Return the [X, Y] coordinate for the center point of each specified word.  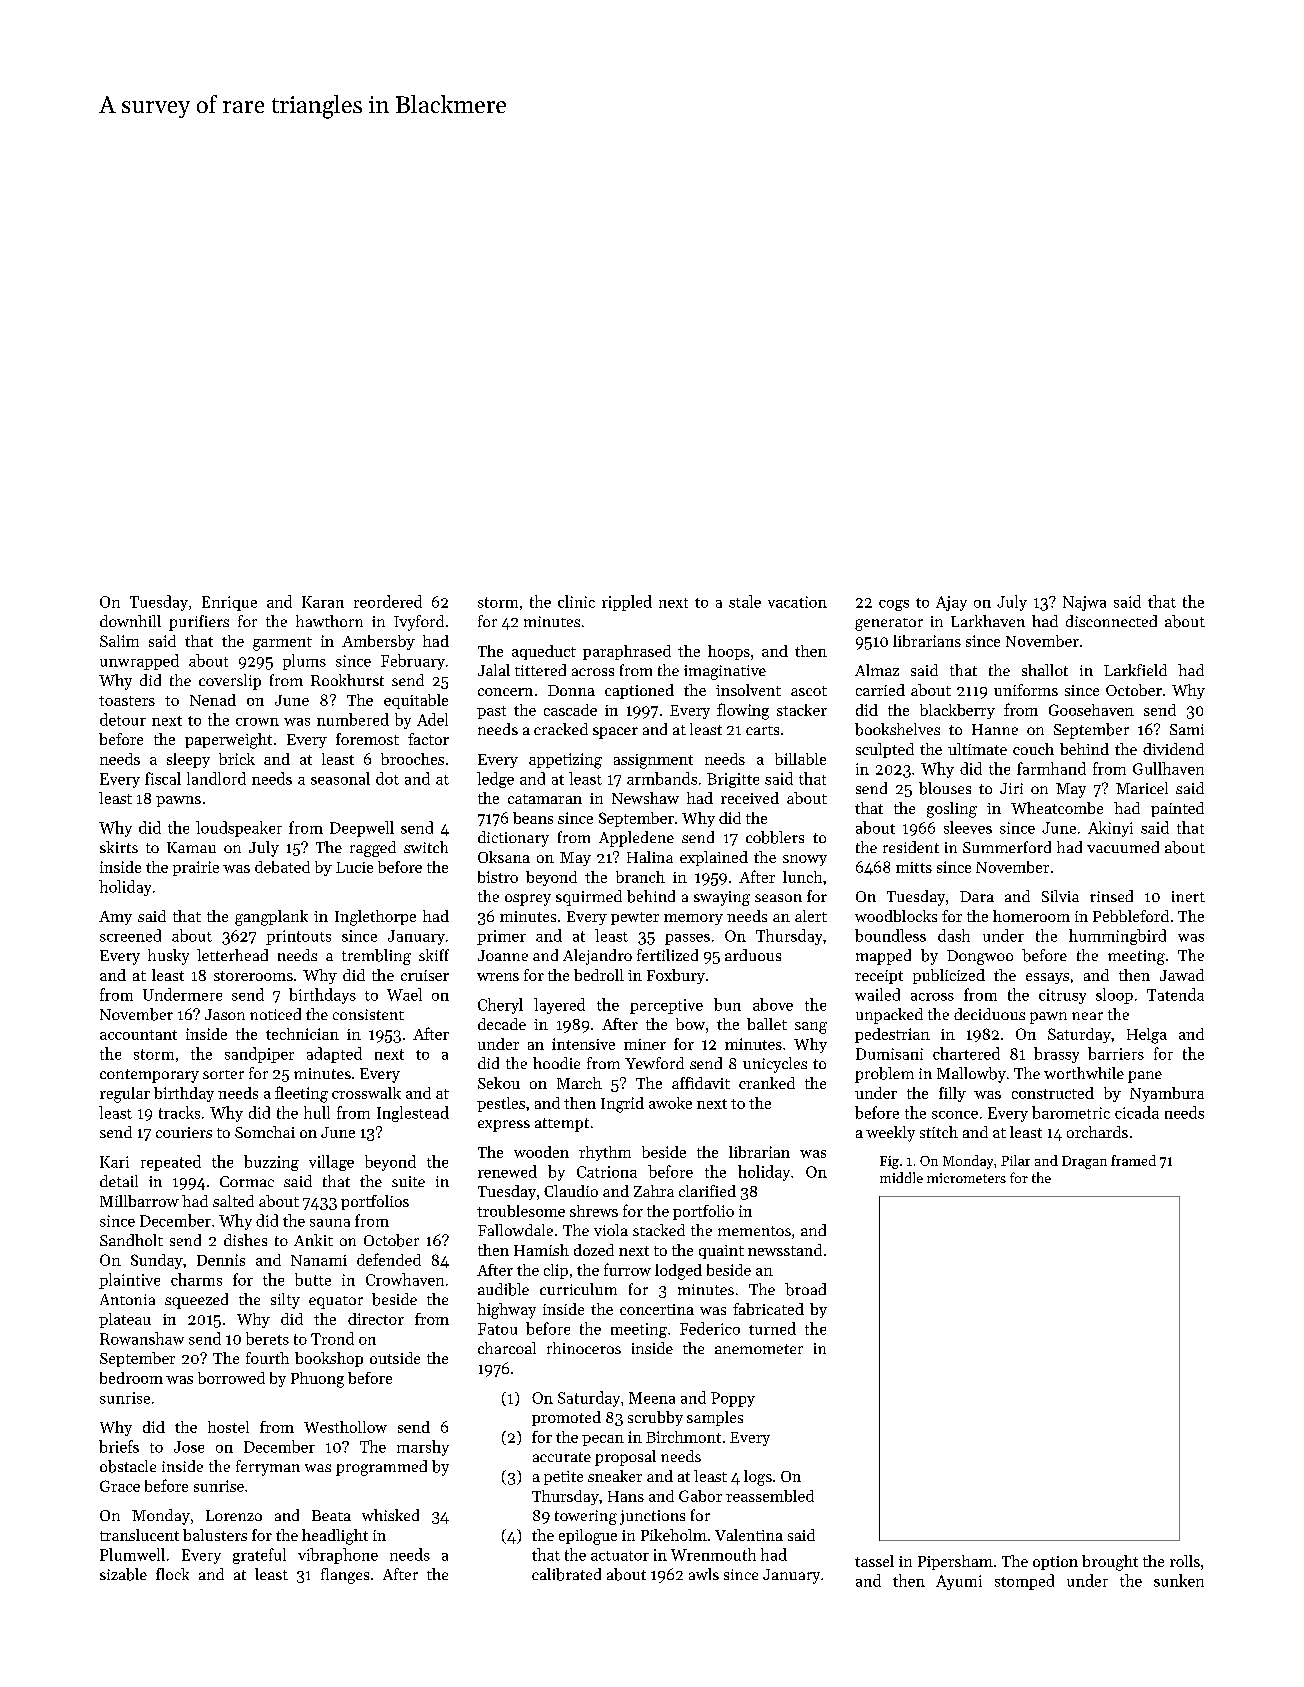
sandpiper [259, 1055]
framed [1133, 1160]
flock [172, 1574]
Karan [323, 602]
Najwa [1084, 603]
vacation [797, 602]
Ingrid [622, 1105]
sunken [1179, 1580]
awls [704, 1574]
